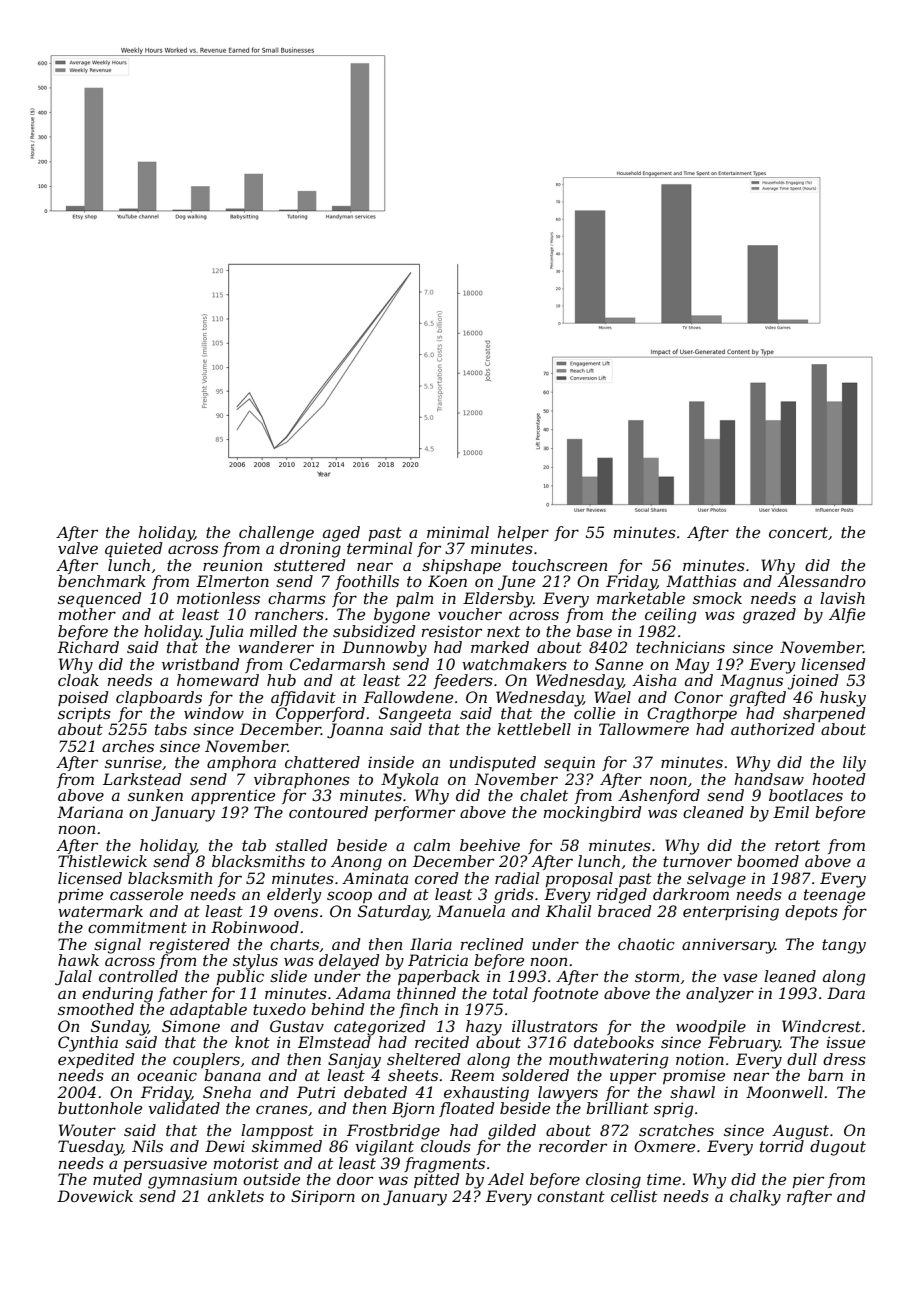 The image size is (924, 1308). Describe the element at coordinates (490, 845) in the screenshot. I see `beehive` at that location.
